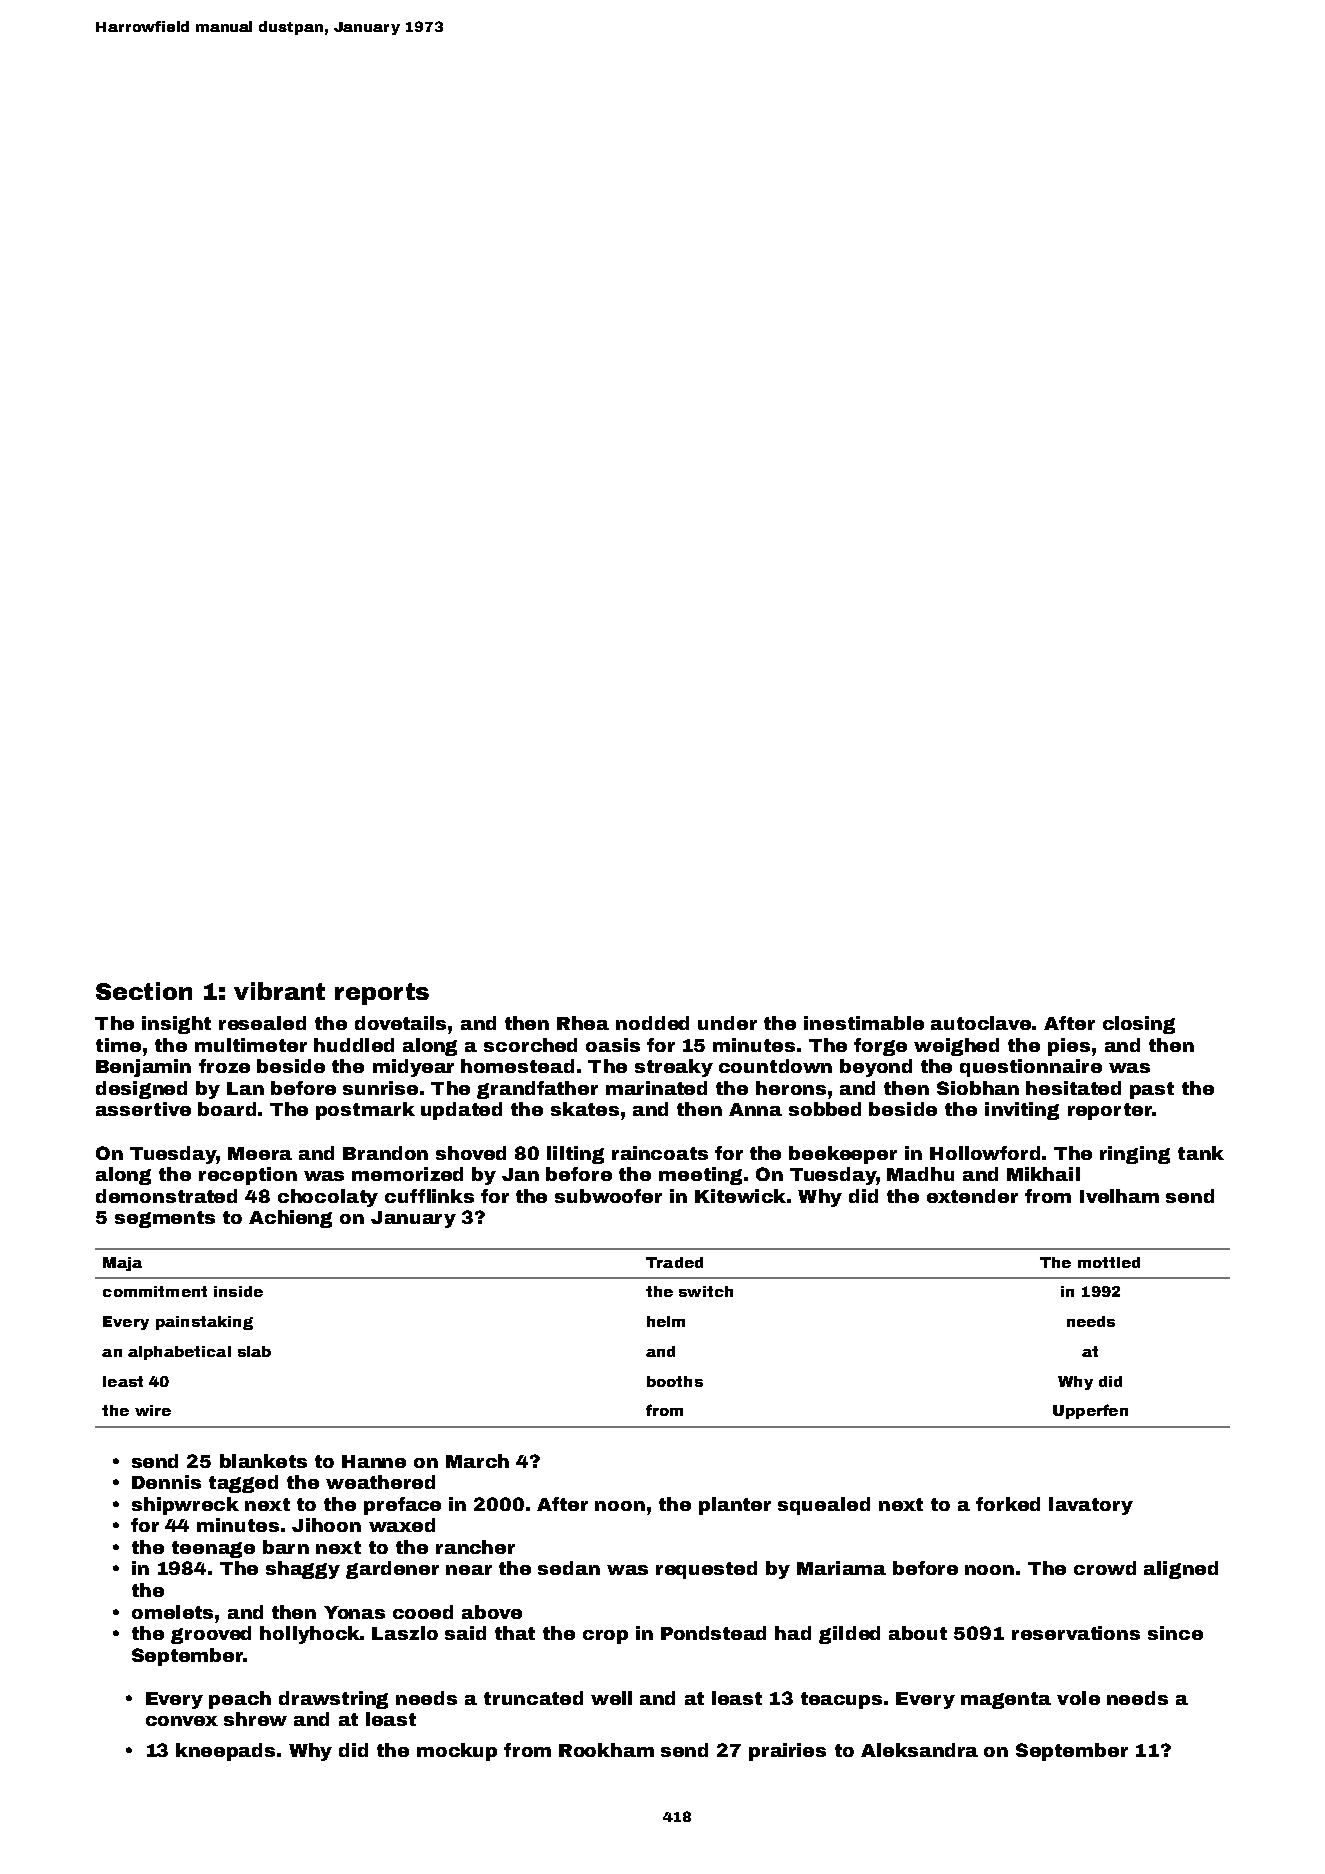 This screenshot has height=1874, width=1325. What do you see at coordinates (382, 994) in the screenshot?
I see `reports` at bounding box center [382, 994].
